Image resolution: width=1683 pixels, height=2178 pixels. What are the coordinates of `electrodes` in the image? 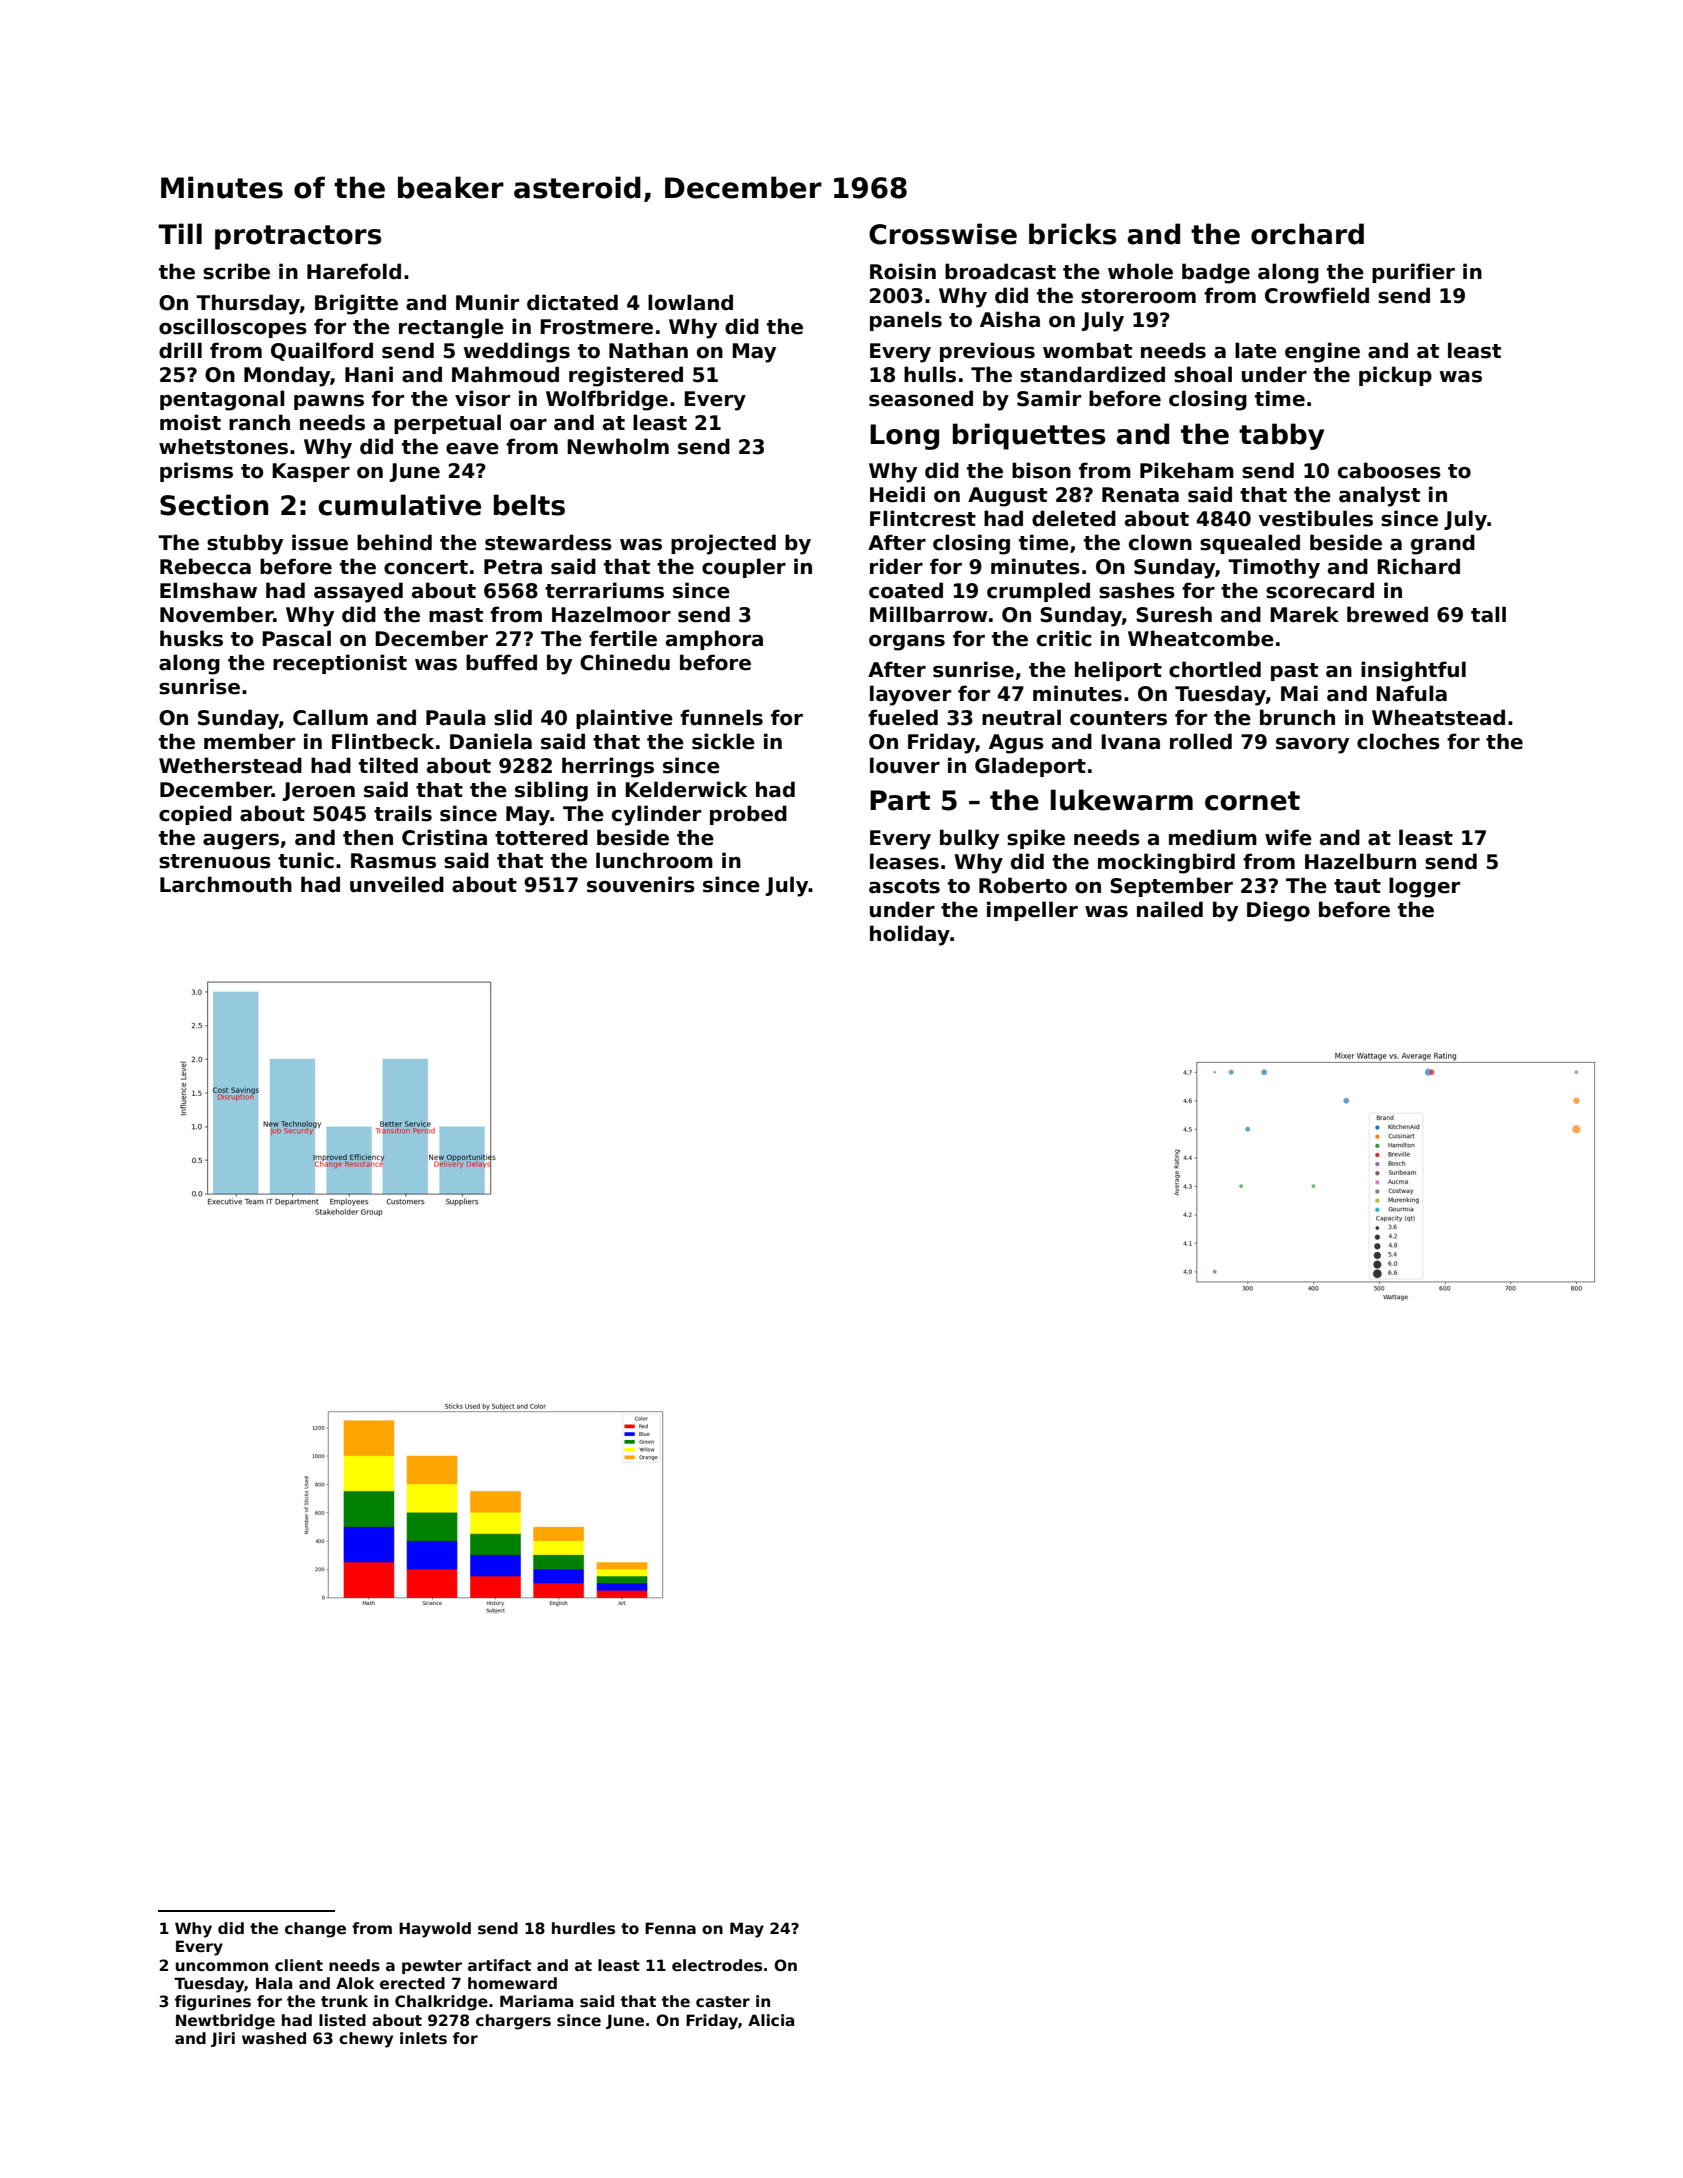 It's located at (717, 1965).
